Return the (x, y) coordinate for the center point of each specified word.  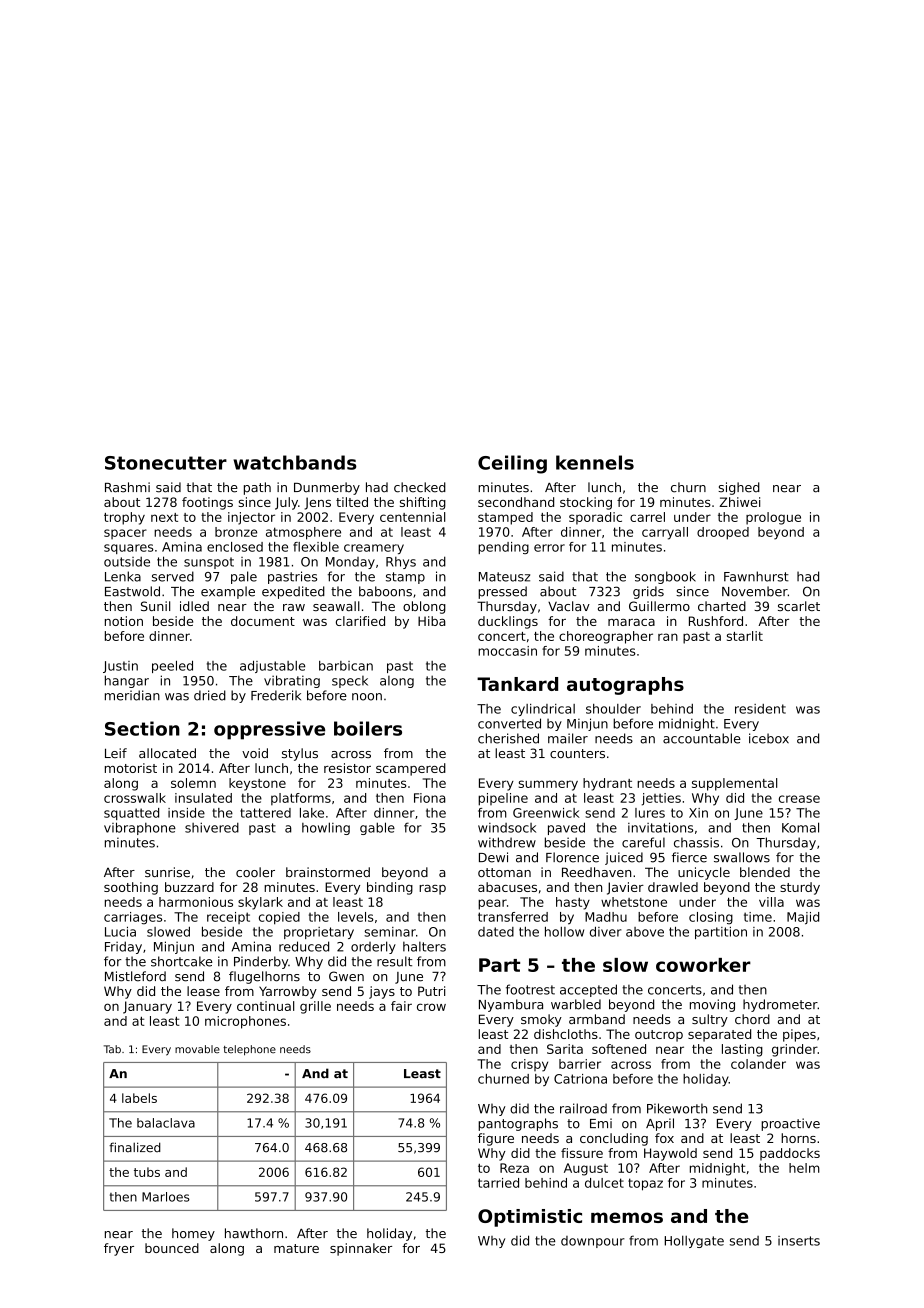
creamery (374, 549)
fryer (119, 1249)
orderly (373, 947)
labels (139, 1098)
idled (194, 606)
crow (431, 1007)
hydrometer (780, 1005)
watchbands (295, 462)
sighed (739, 488)
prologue (773, 518)
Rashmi (127, 487)
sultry (710, 1020)
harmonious (196, 902)
